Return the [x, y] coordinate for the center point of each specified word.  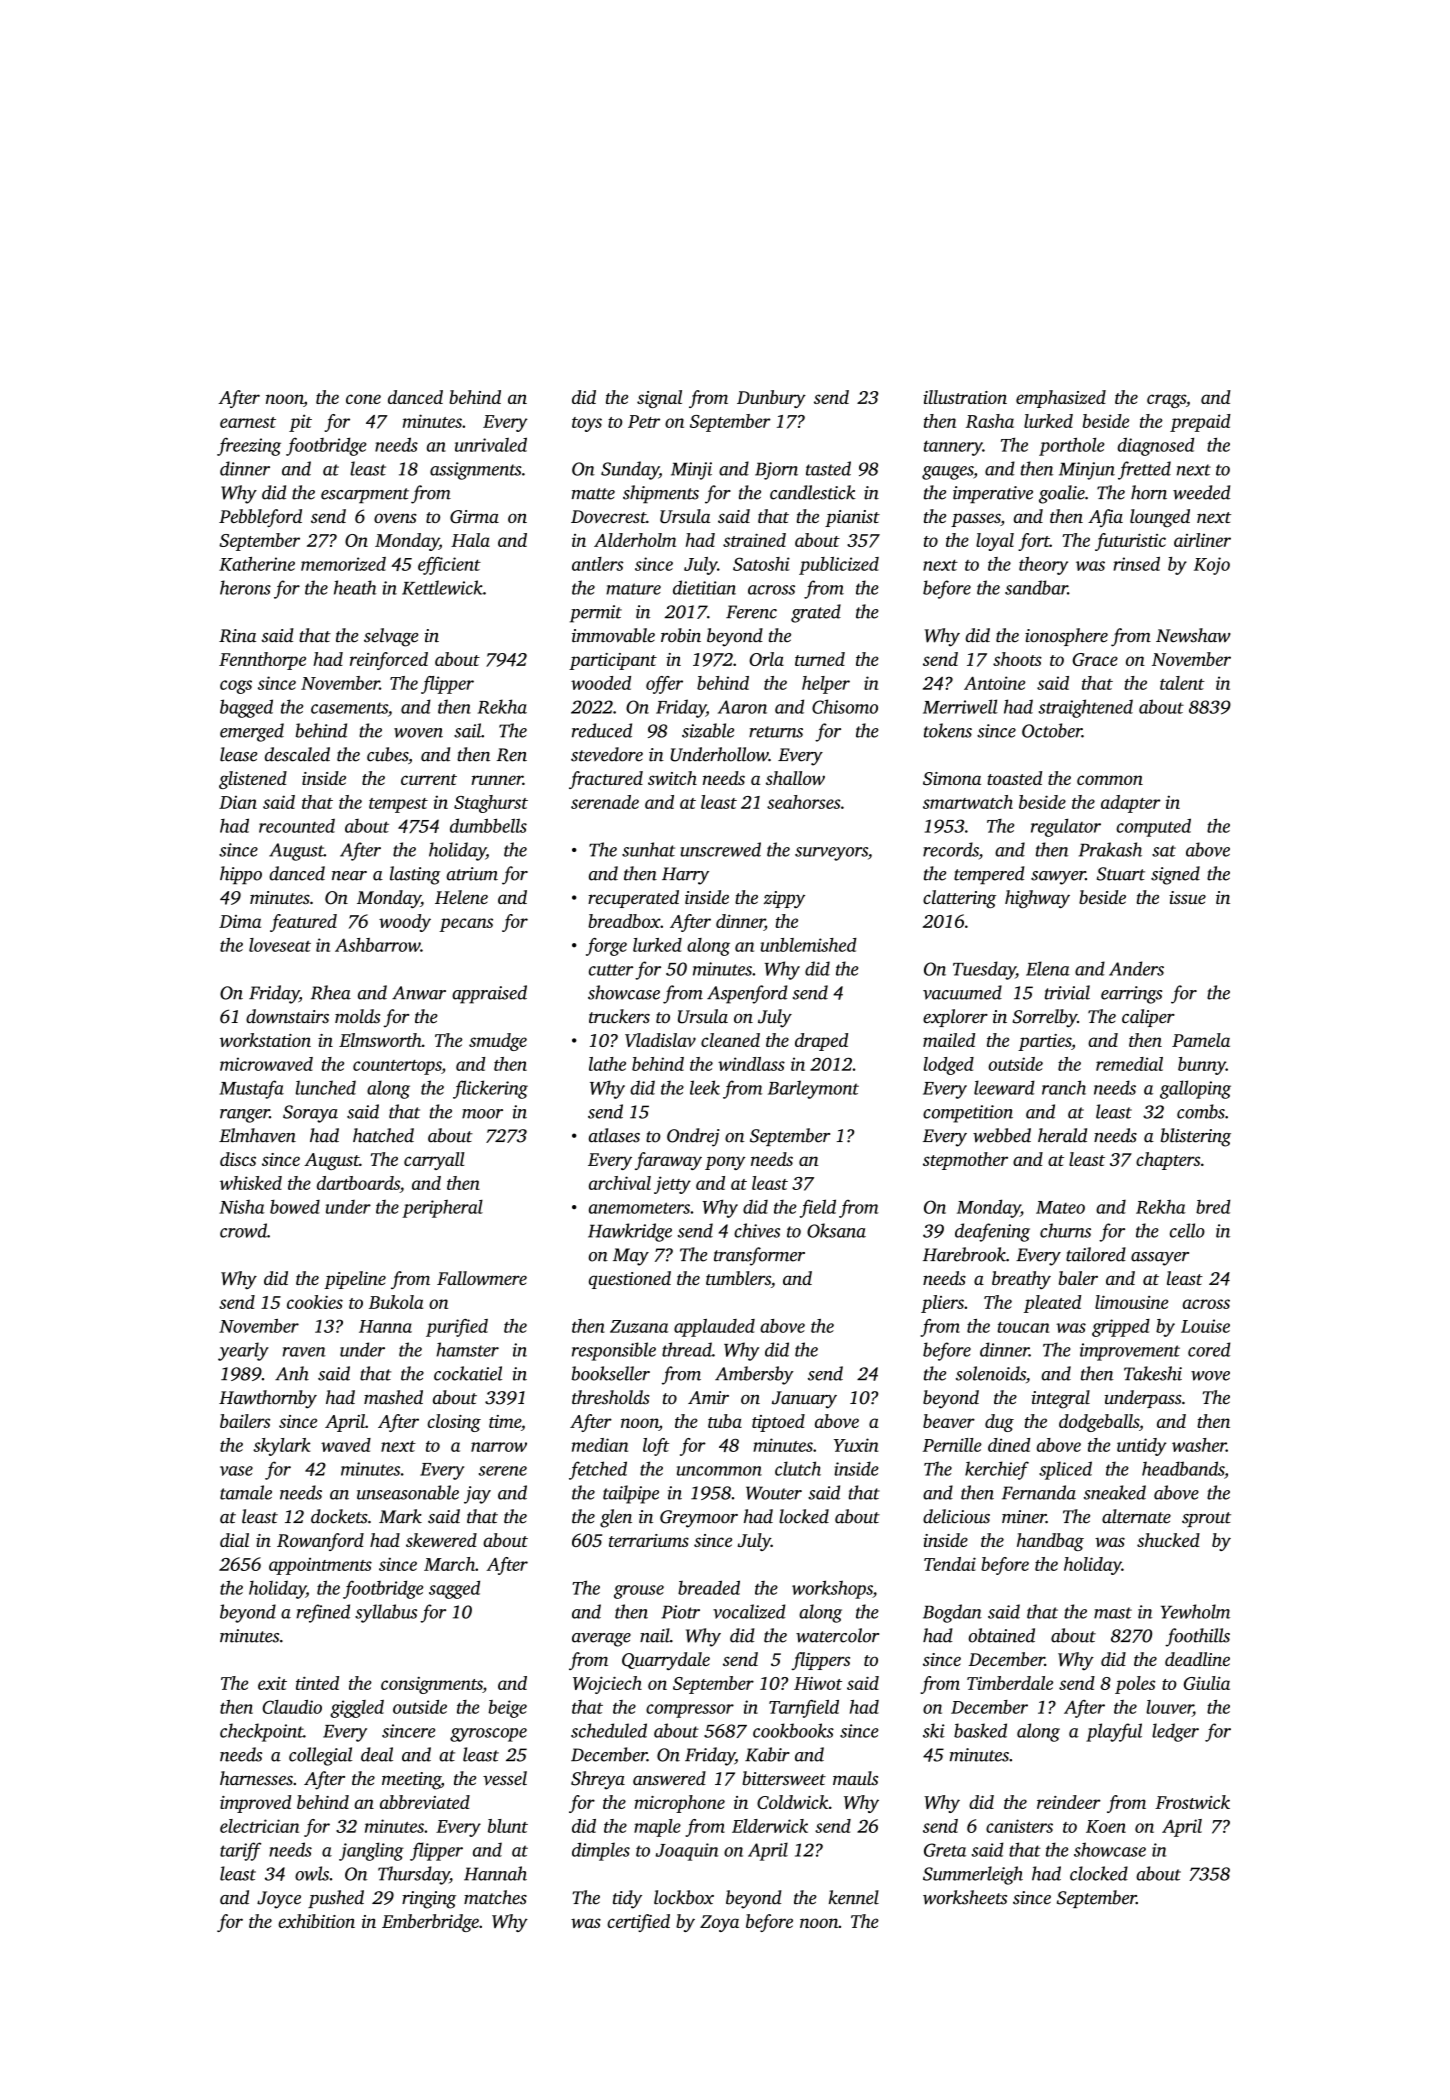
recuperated [633, 899]
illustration [965, 397]
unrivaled [491, 444]
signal [659, 399]
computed [1153, 827]
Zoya [719, 1923]
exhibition [316, 1921]
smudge [498, 1042]
